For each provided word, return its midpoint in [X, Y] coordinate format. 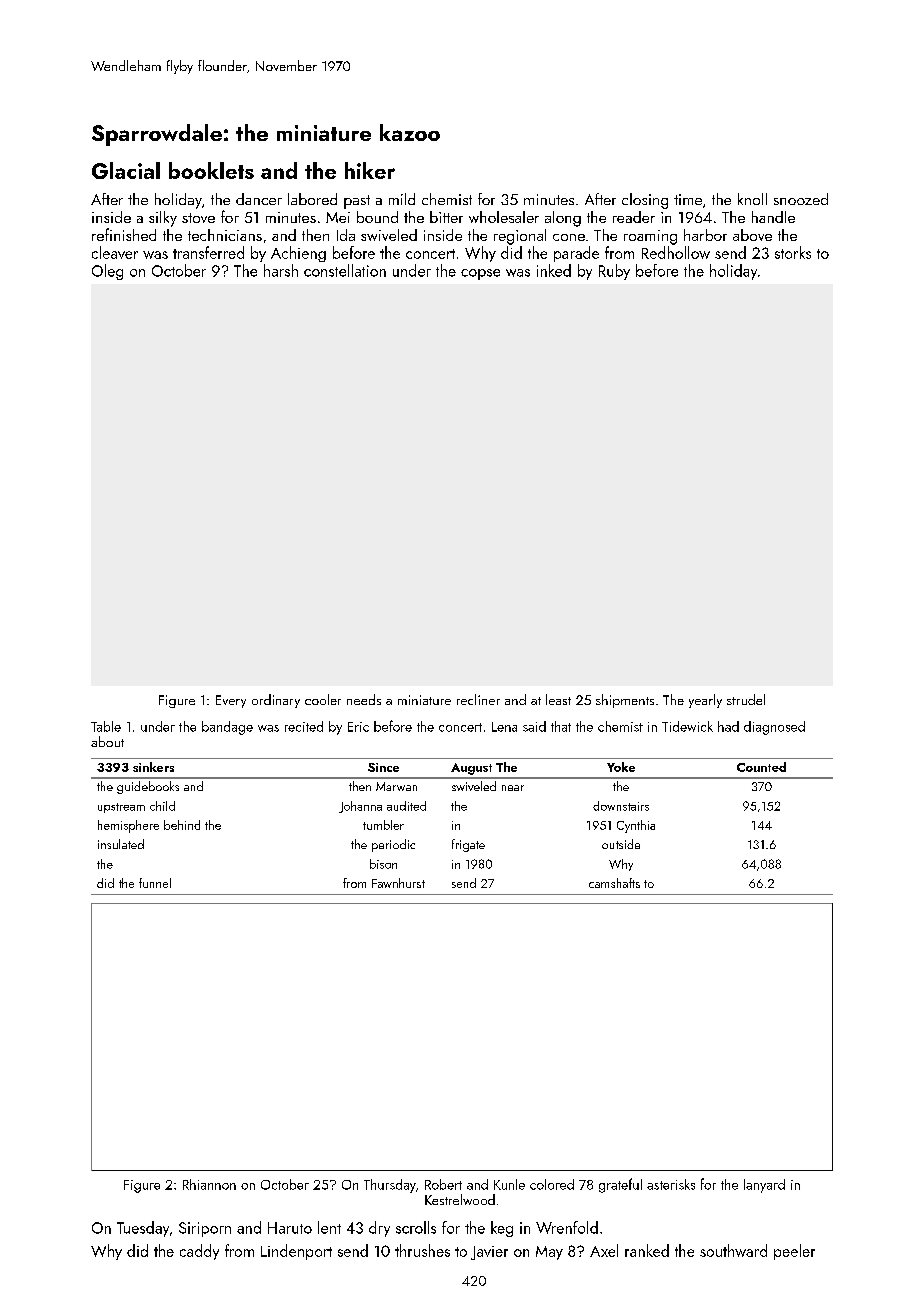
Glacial [126, 170]
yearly [705, 701]
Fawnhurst [398, 883]
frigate [468, 845]
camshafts [614, 883]
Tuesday [143, 1229]
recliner [478, 699]
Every [231, 701]
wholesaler [504, 217]
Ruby [614, 272]
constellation [345, 270]
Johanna [360, 807]
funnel [155, 883]
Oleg [107, 272]
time [688, 199]
